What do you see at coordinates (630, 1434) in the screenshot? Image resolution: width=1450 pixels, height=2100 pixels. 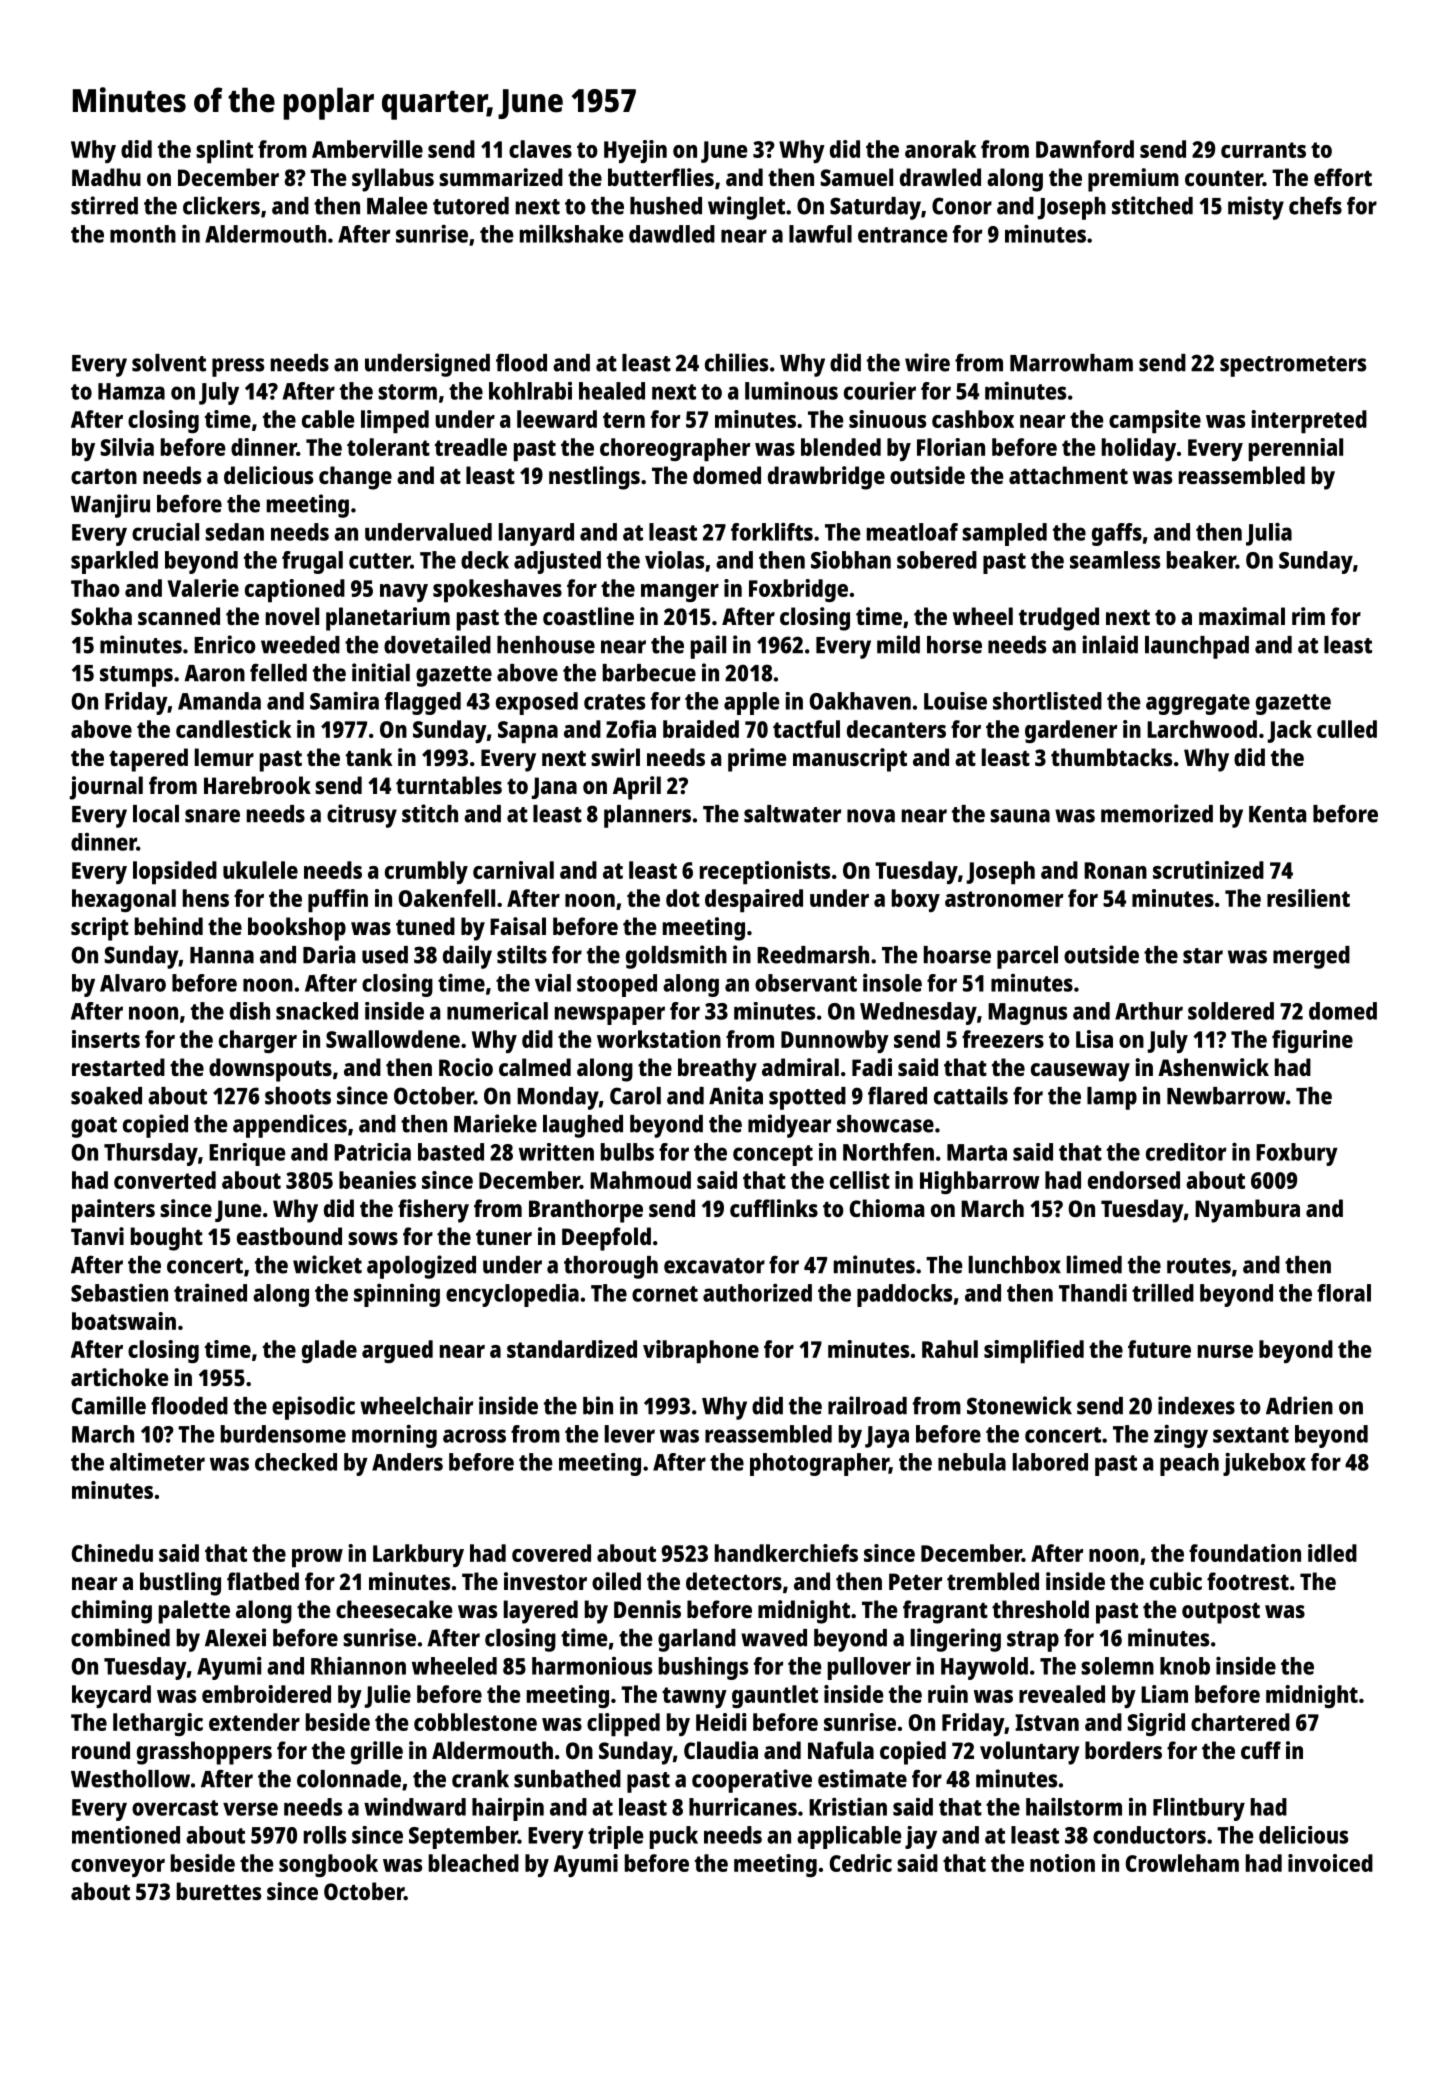 I see `lever` at bounding box center [630, 1434].
